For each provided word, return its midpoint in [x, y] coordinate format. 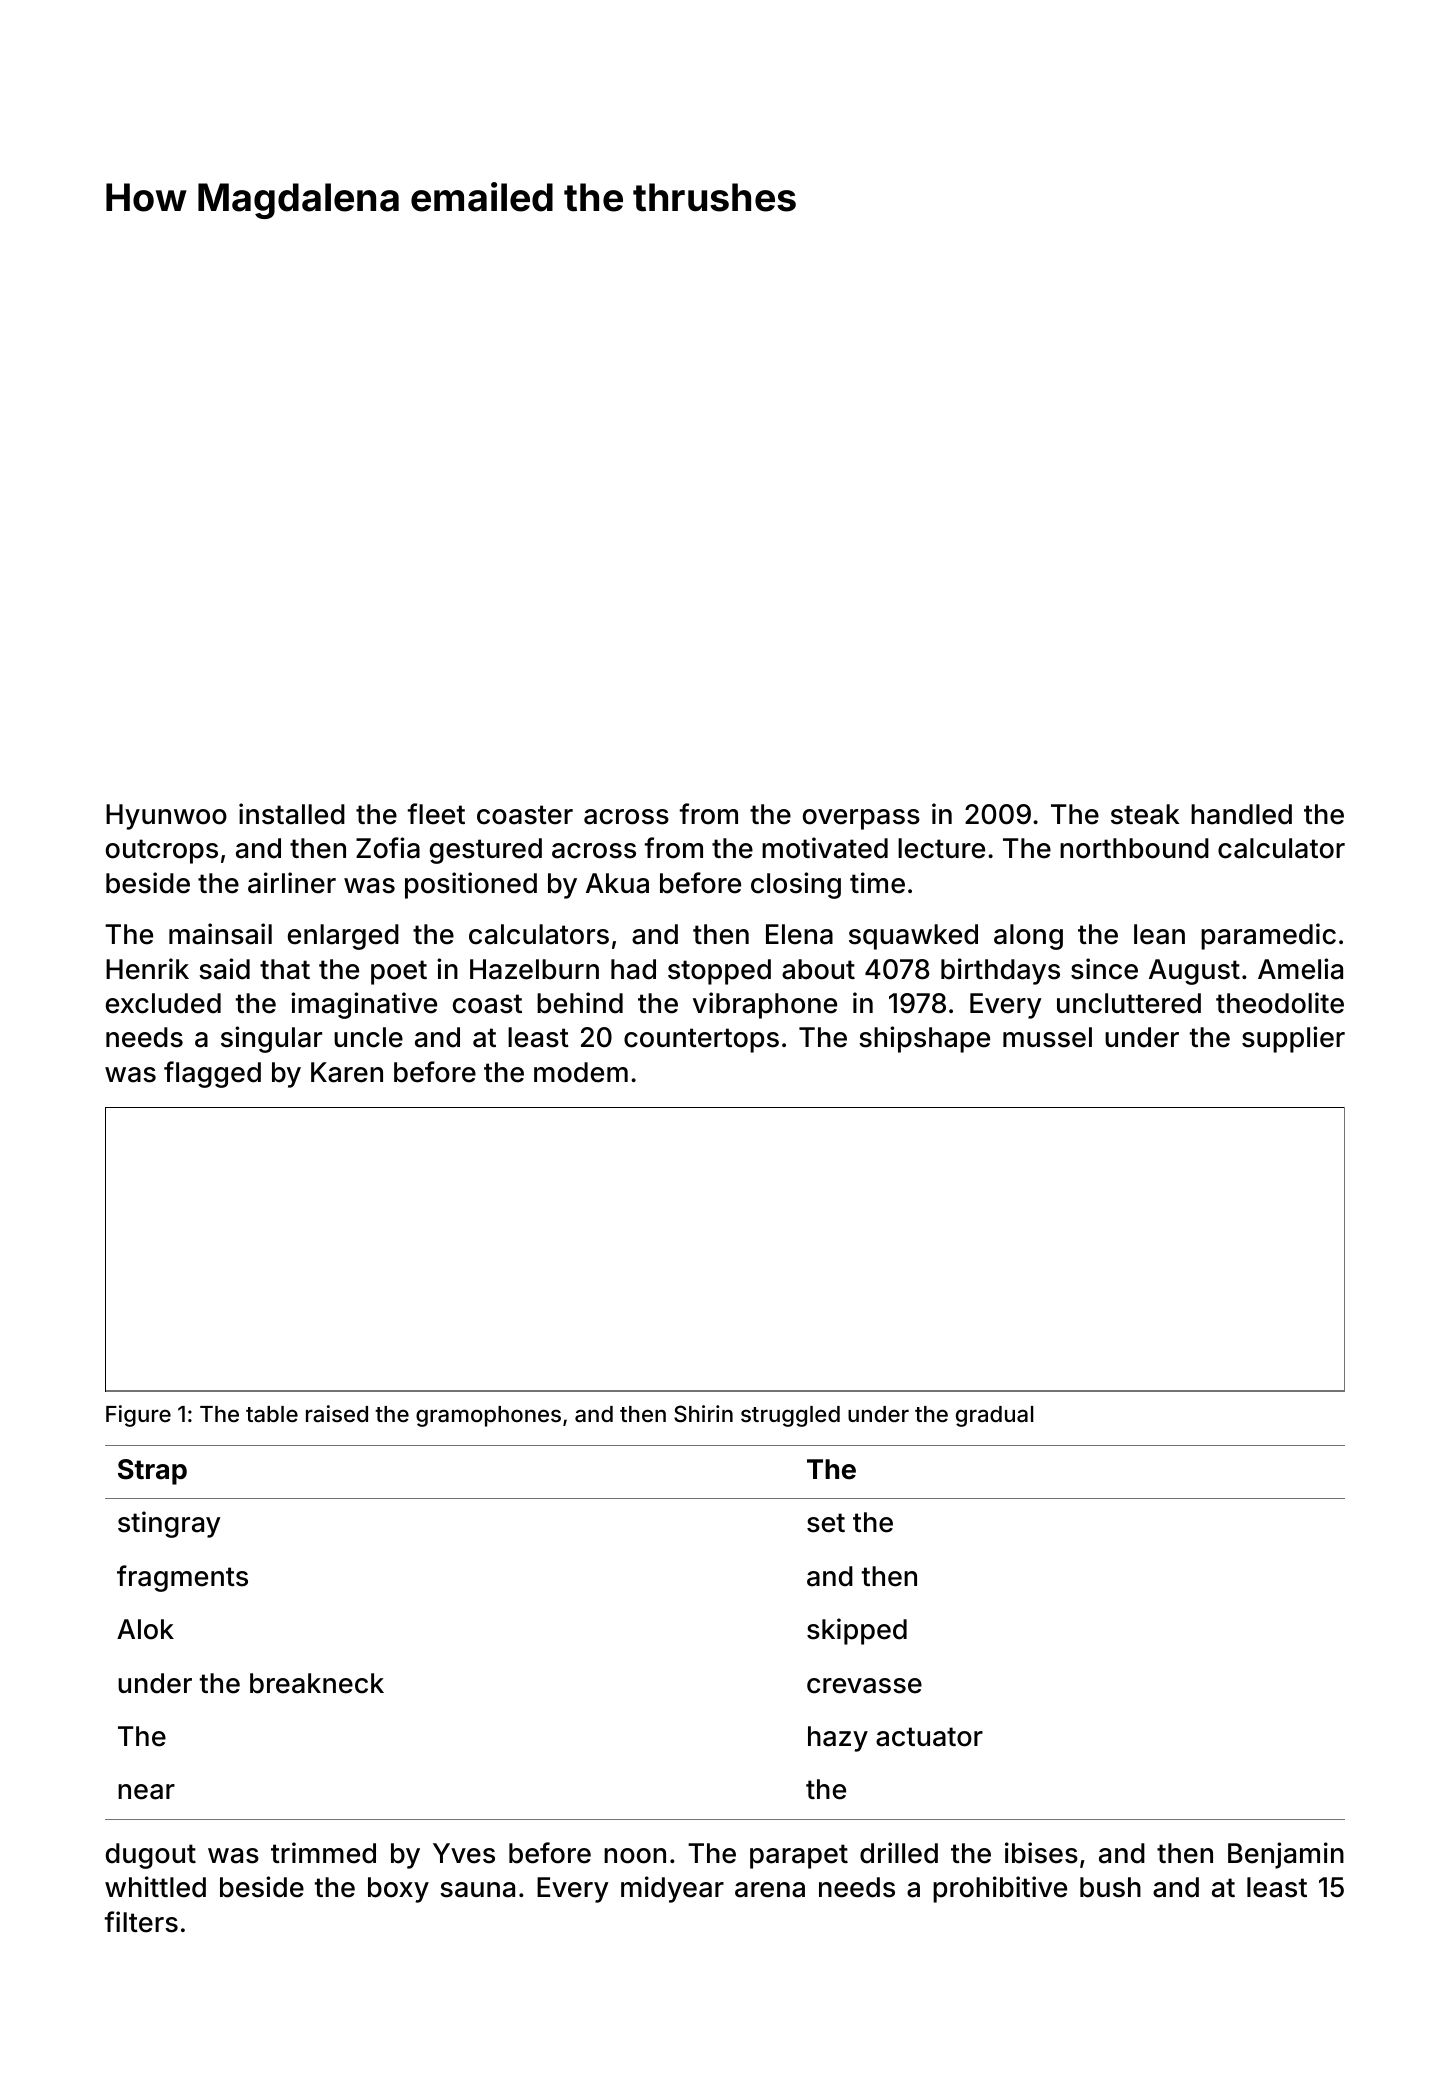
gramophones [488, 1416]
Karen [347, 1072]
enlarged [343, 937]
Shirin [703, 1414]
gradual [994, 1416]
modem [581, 1072]
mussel [1047, 1037]
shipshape [924, 1039]
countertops [701, 1040]
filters [141, 1922]
